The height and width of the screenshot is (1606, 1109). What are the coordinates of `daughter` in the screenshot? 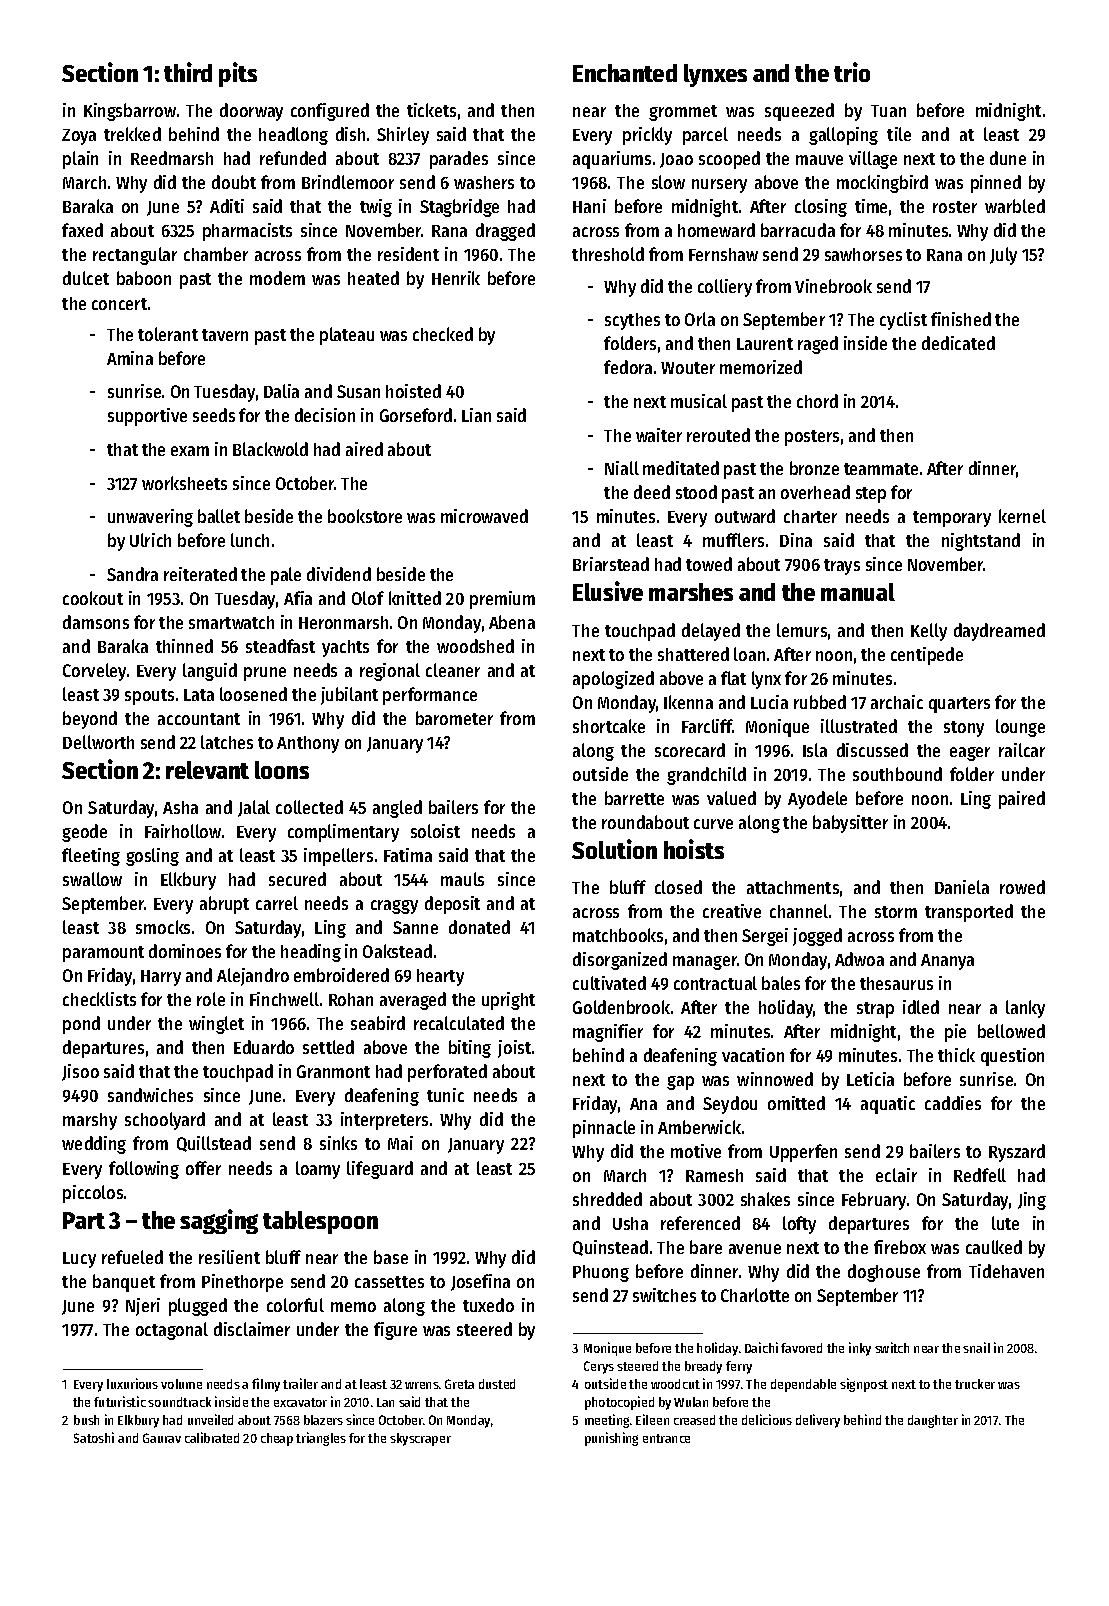 It's located at (933, 1421).
